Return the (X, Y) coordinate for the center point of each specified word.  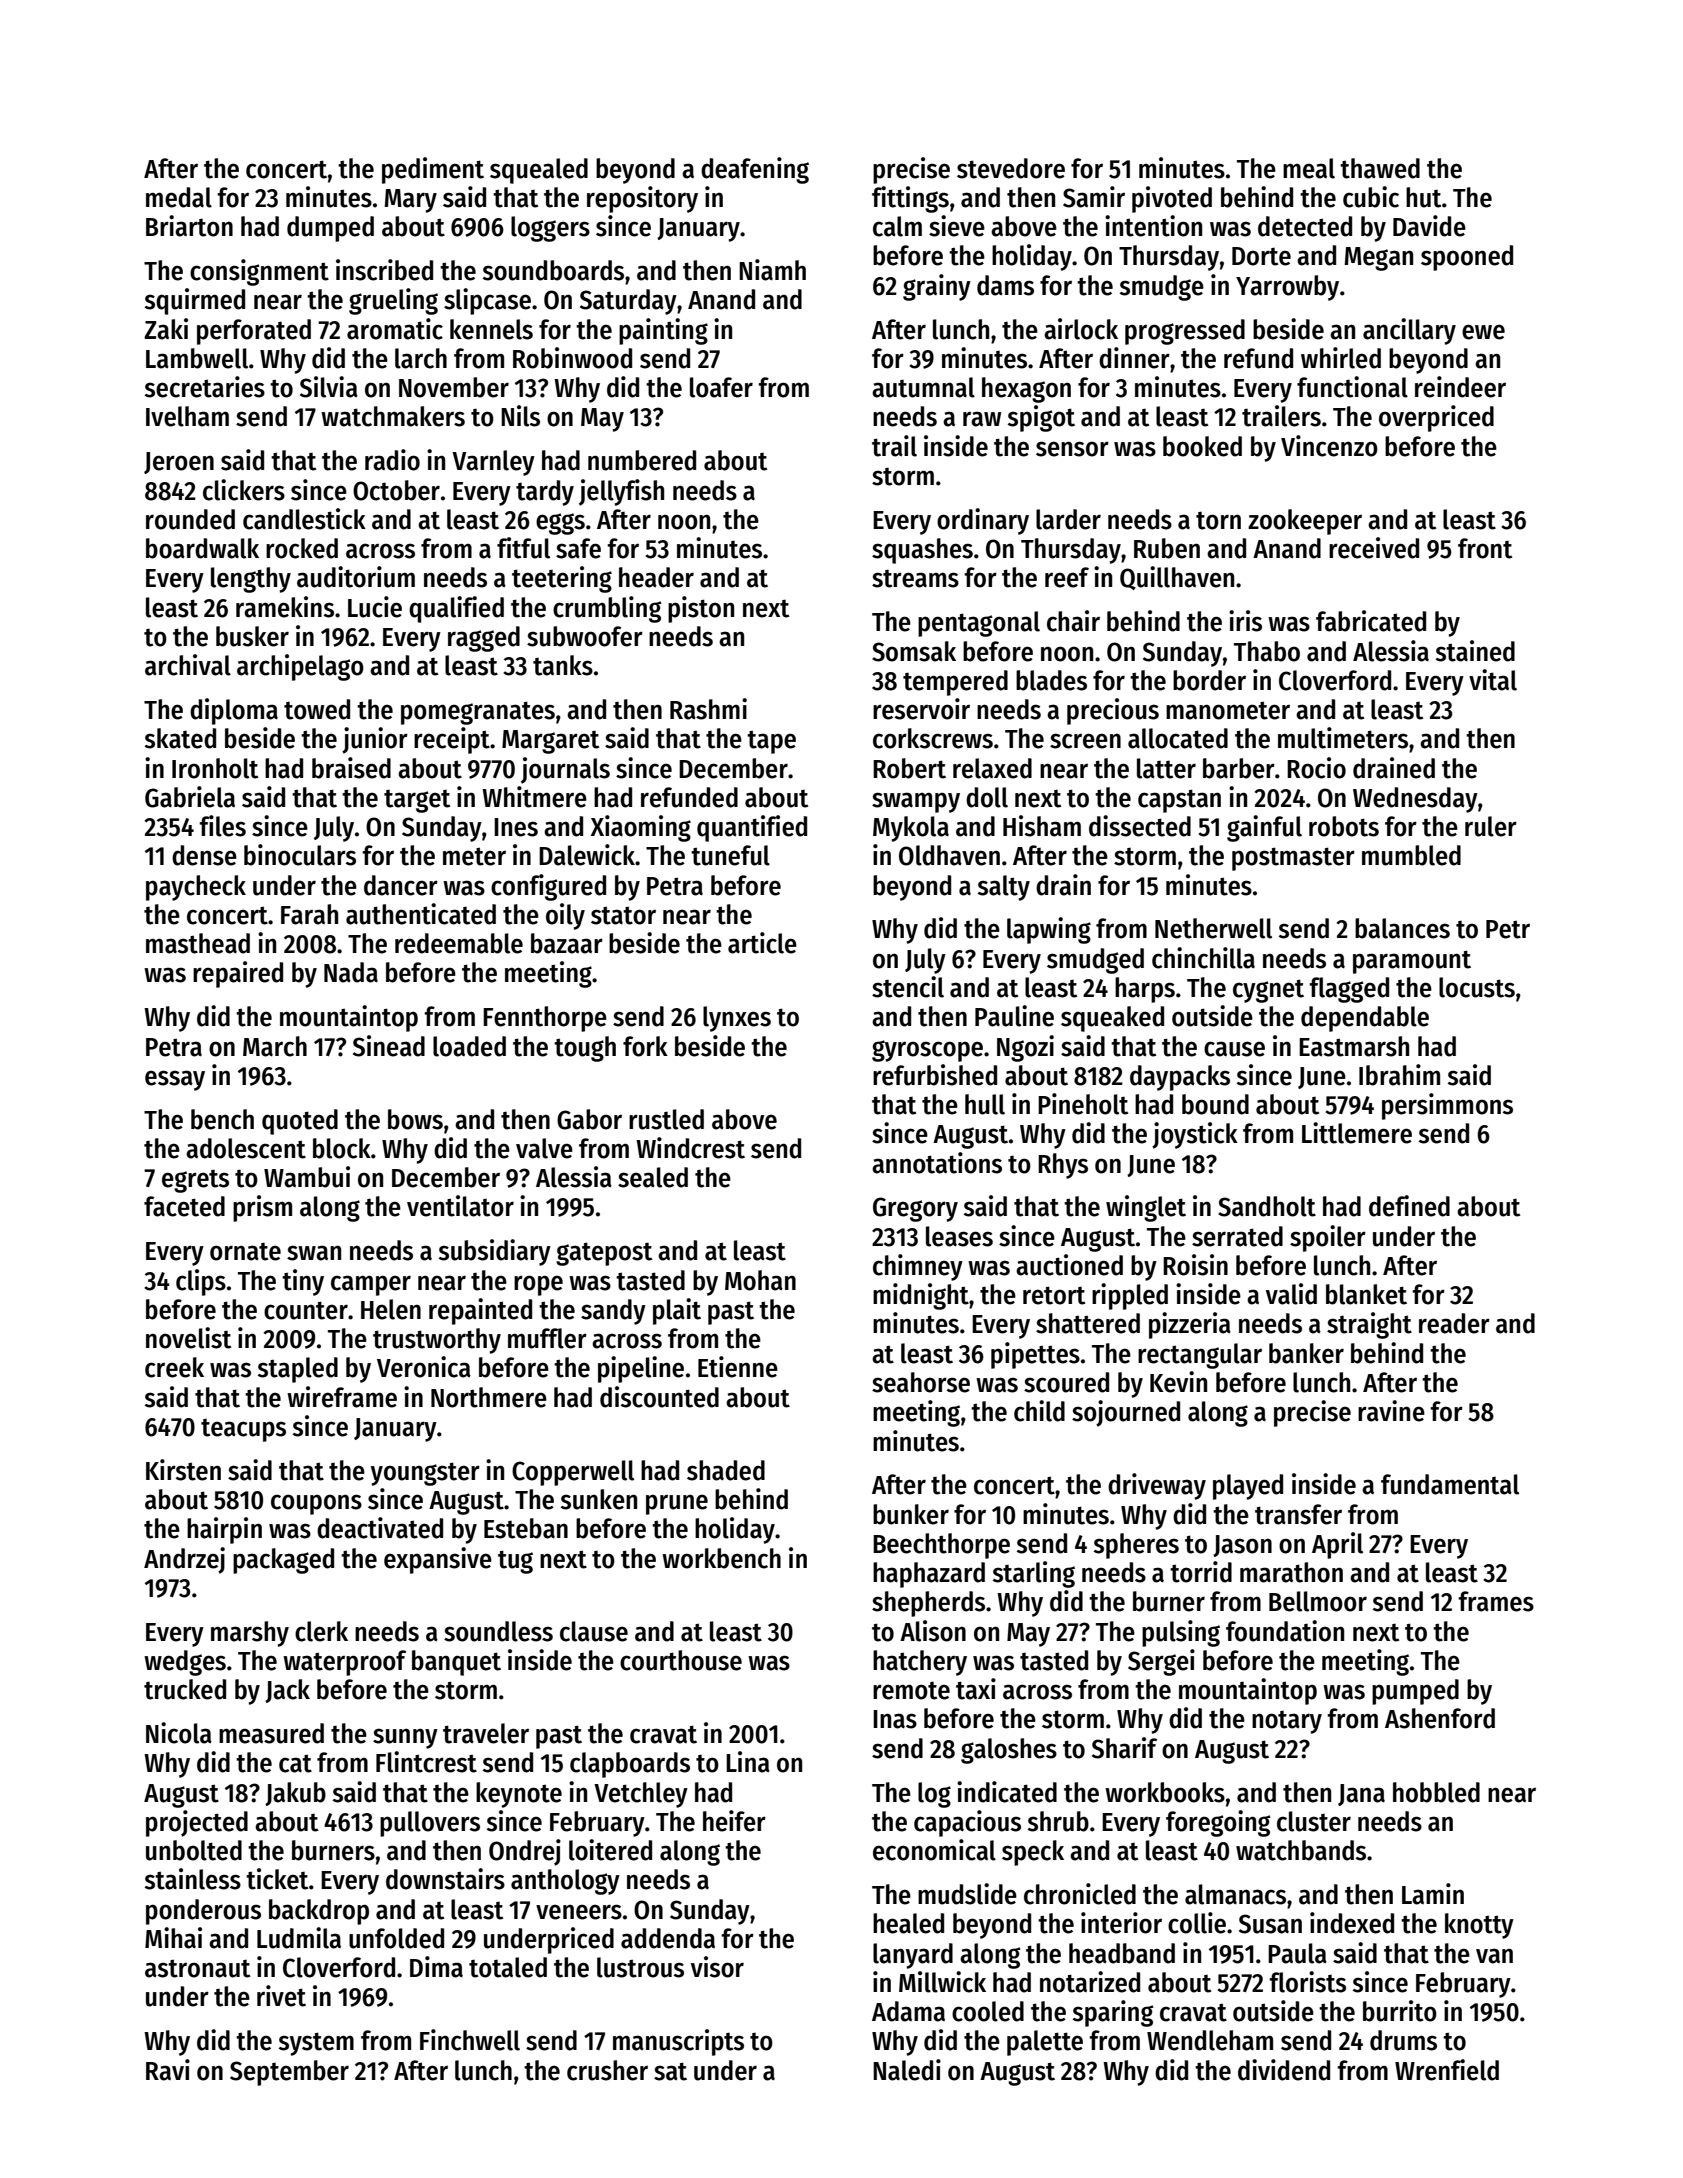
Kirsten (183, 1470)
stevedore (1011, 168)
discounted (659, 1397)
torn (1218, 521)
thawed (1380, 168)
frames (1496, 1601)
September (289, 2073)
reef (1067, 577)
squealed (539, 171)
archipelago (300, 667)
